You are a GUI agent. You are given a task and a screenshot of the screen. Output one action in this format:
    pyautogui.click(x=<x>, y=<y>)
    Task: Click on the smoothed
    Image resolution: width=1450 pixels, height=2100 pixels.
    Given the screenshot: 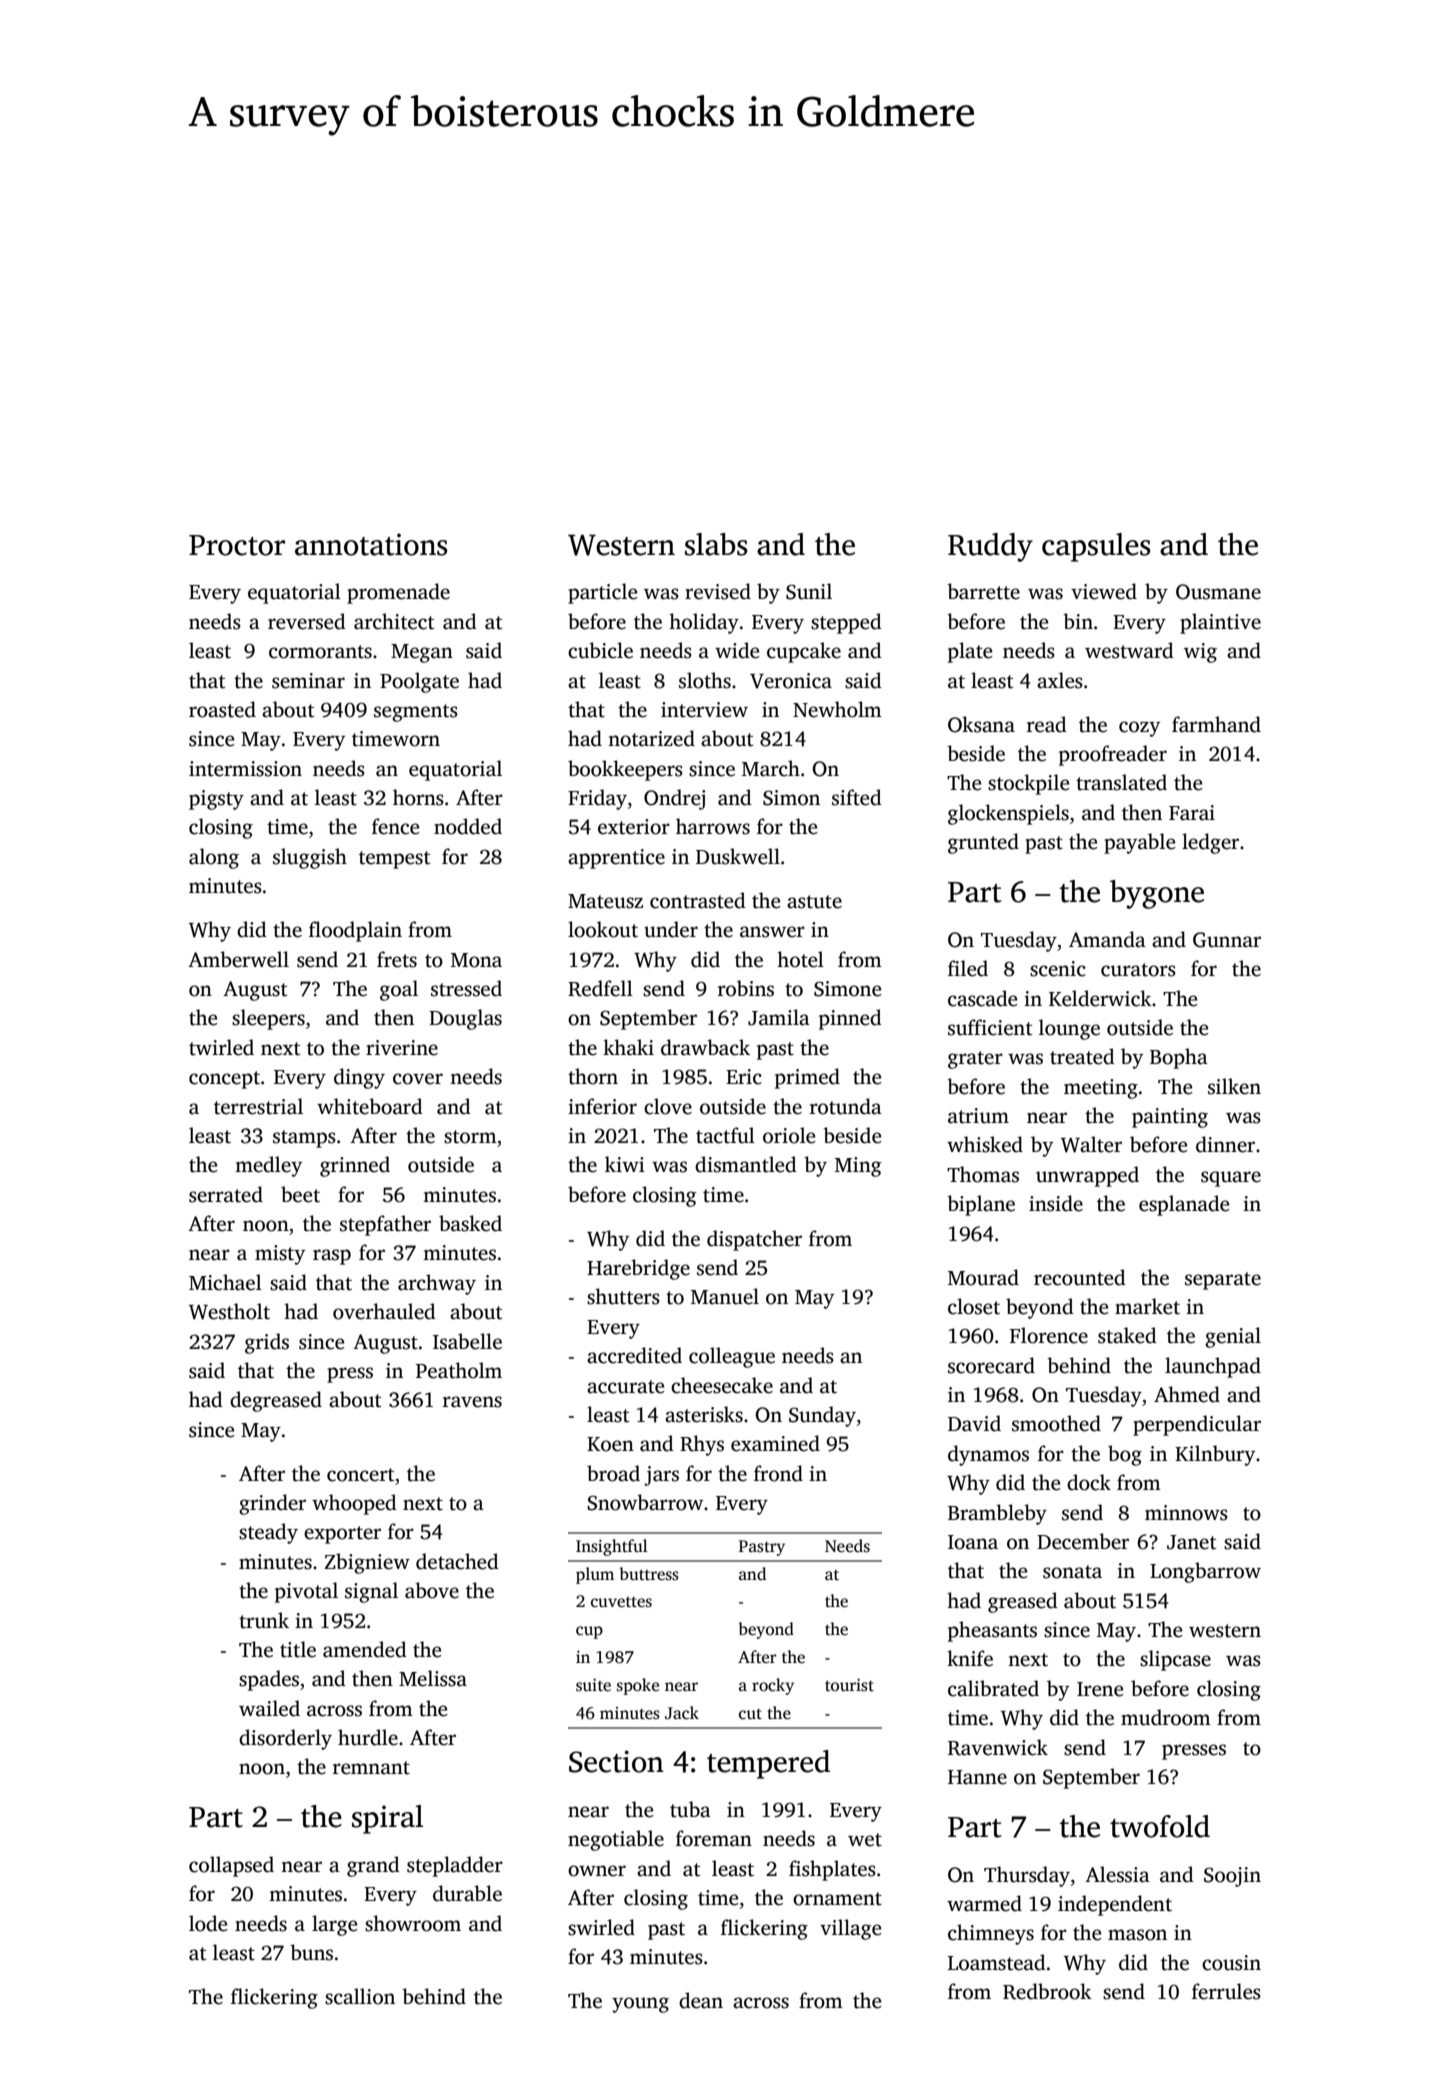 What is the action you would take?
    pyautogui.click(x=1056, y=1423)
